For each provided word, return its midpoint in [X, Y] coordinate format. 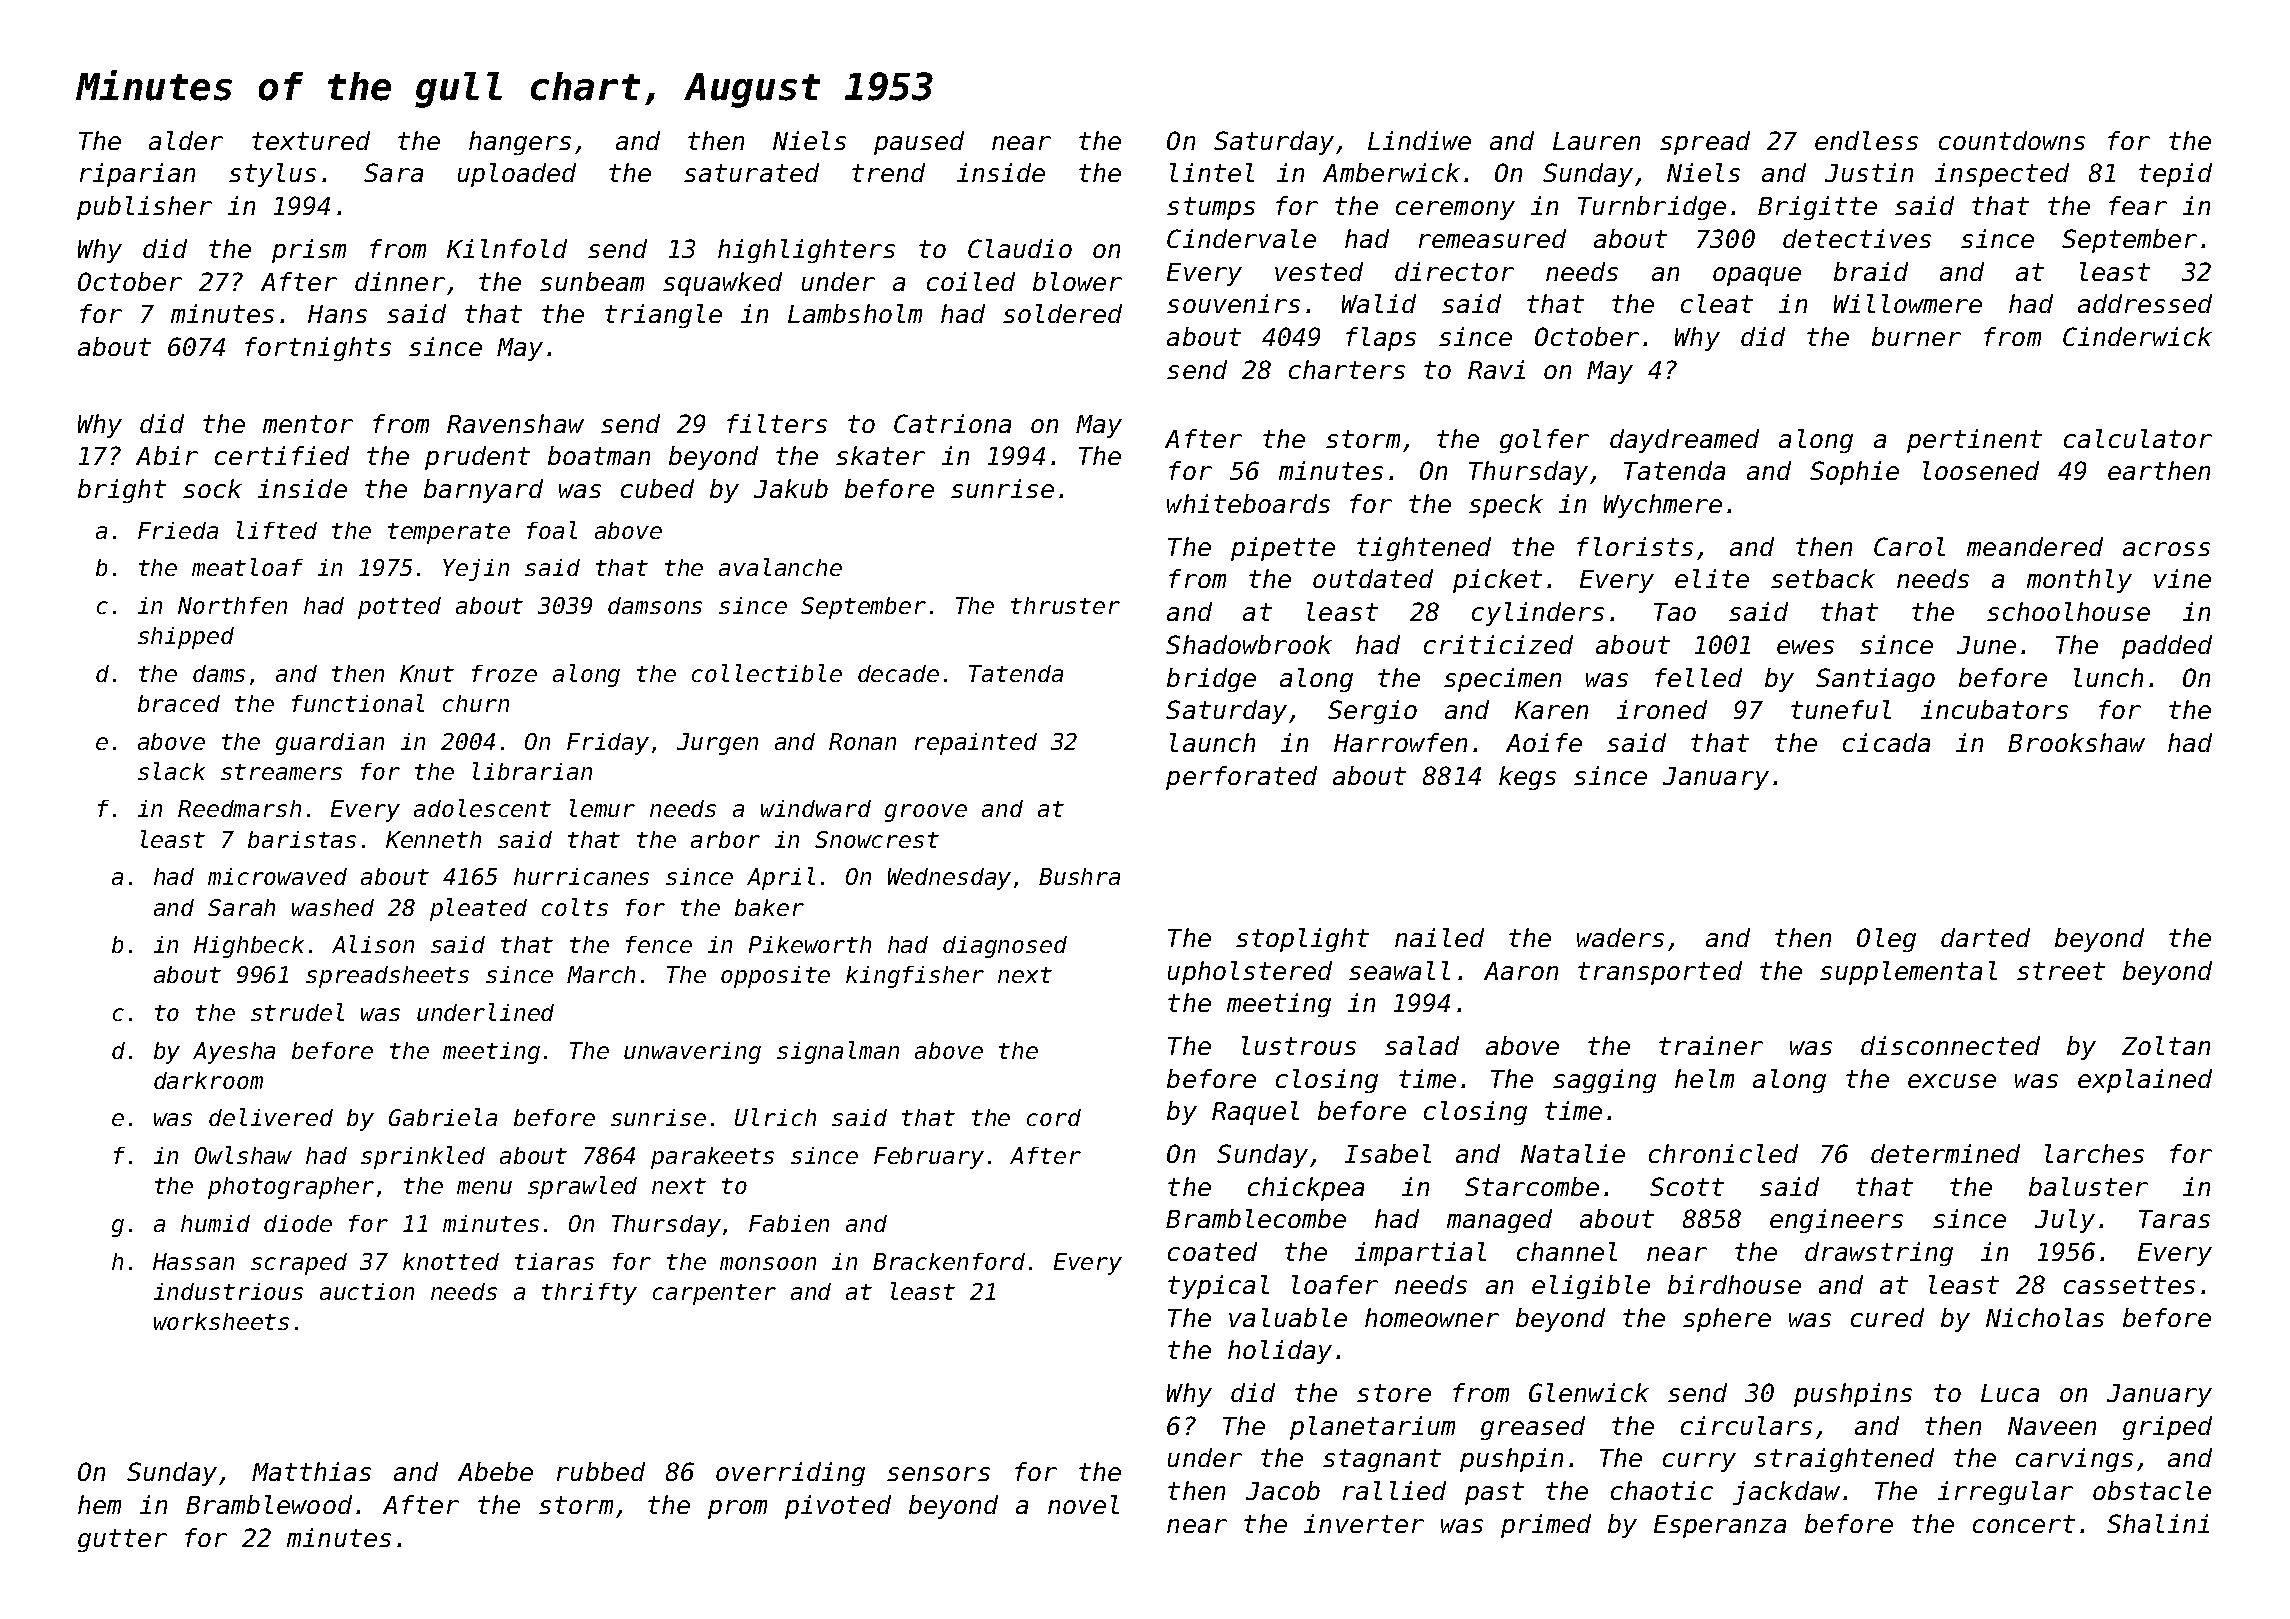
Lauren [1596, 141]
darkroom [208, 1080]
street [2061, 971]
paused [919, 143]
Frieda [178, 530]
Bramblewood [269, 1504]
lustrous [1299, 1045]
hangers [520, 143]
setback [1823, 578]
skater [880, 455]
